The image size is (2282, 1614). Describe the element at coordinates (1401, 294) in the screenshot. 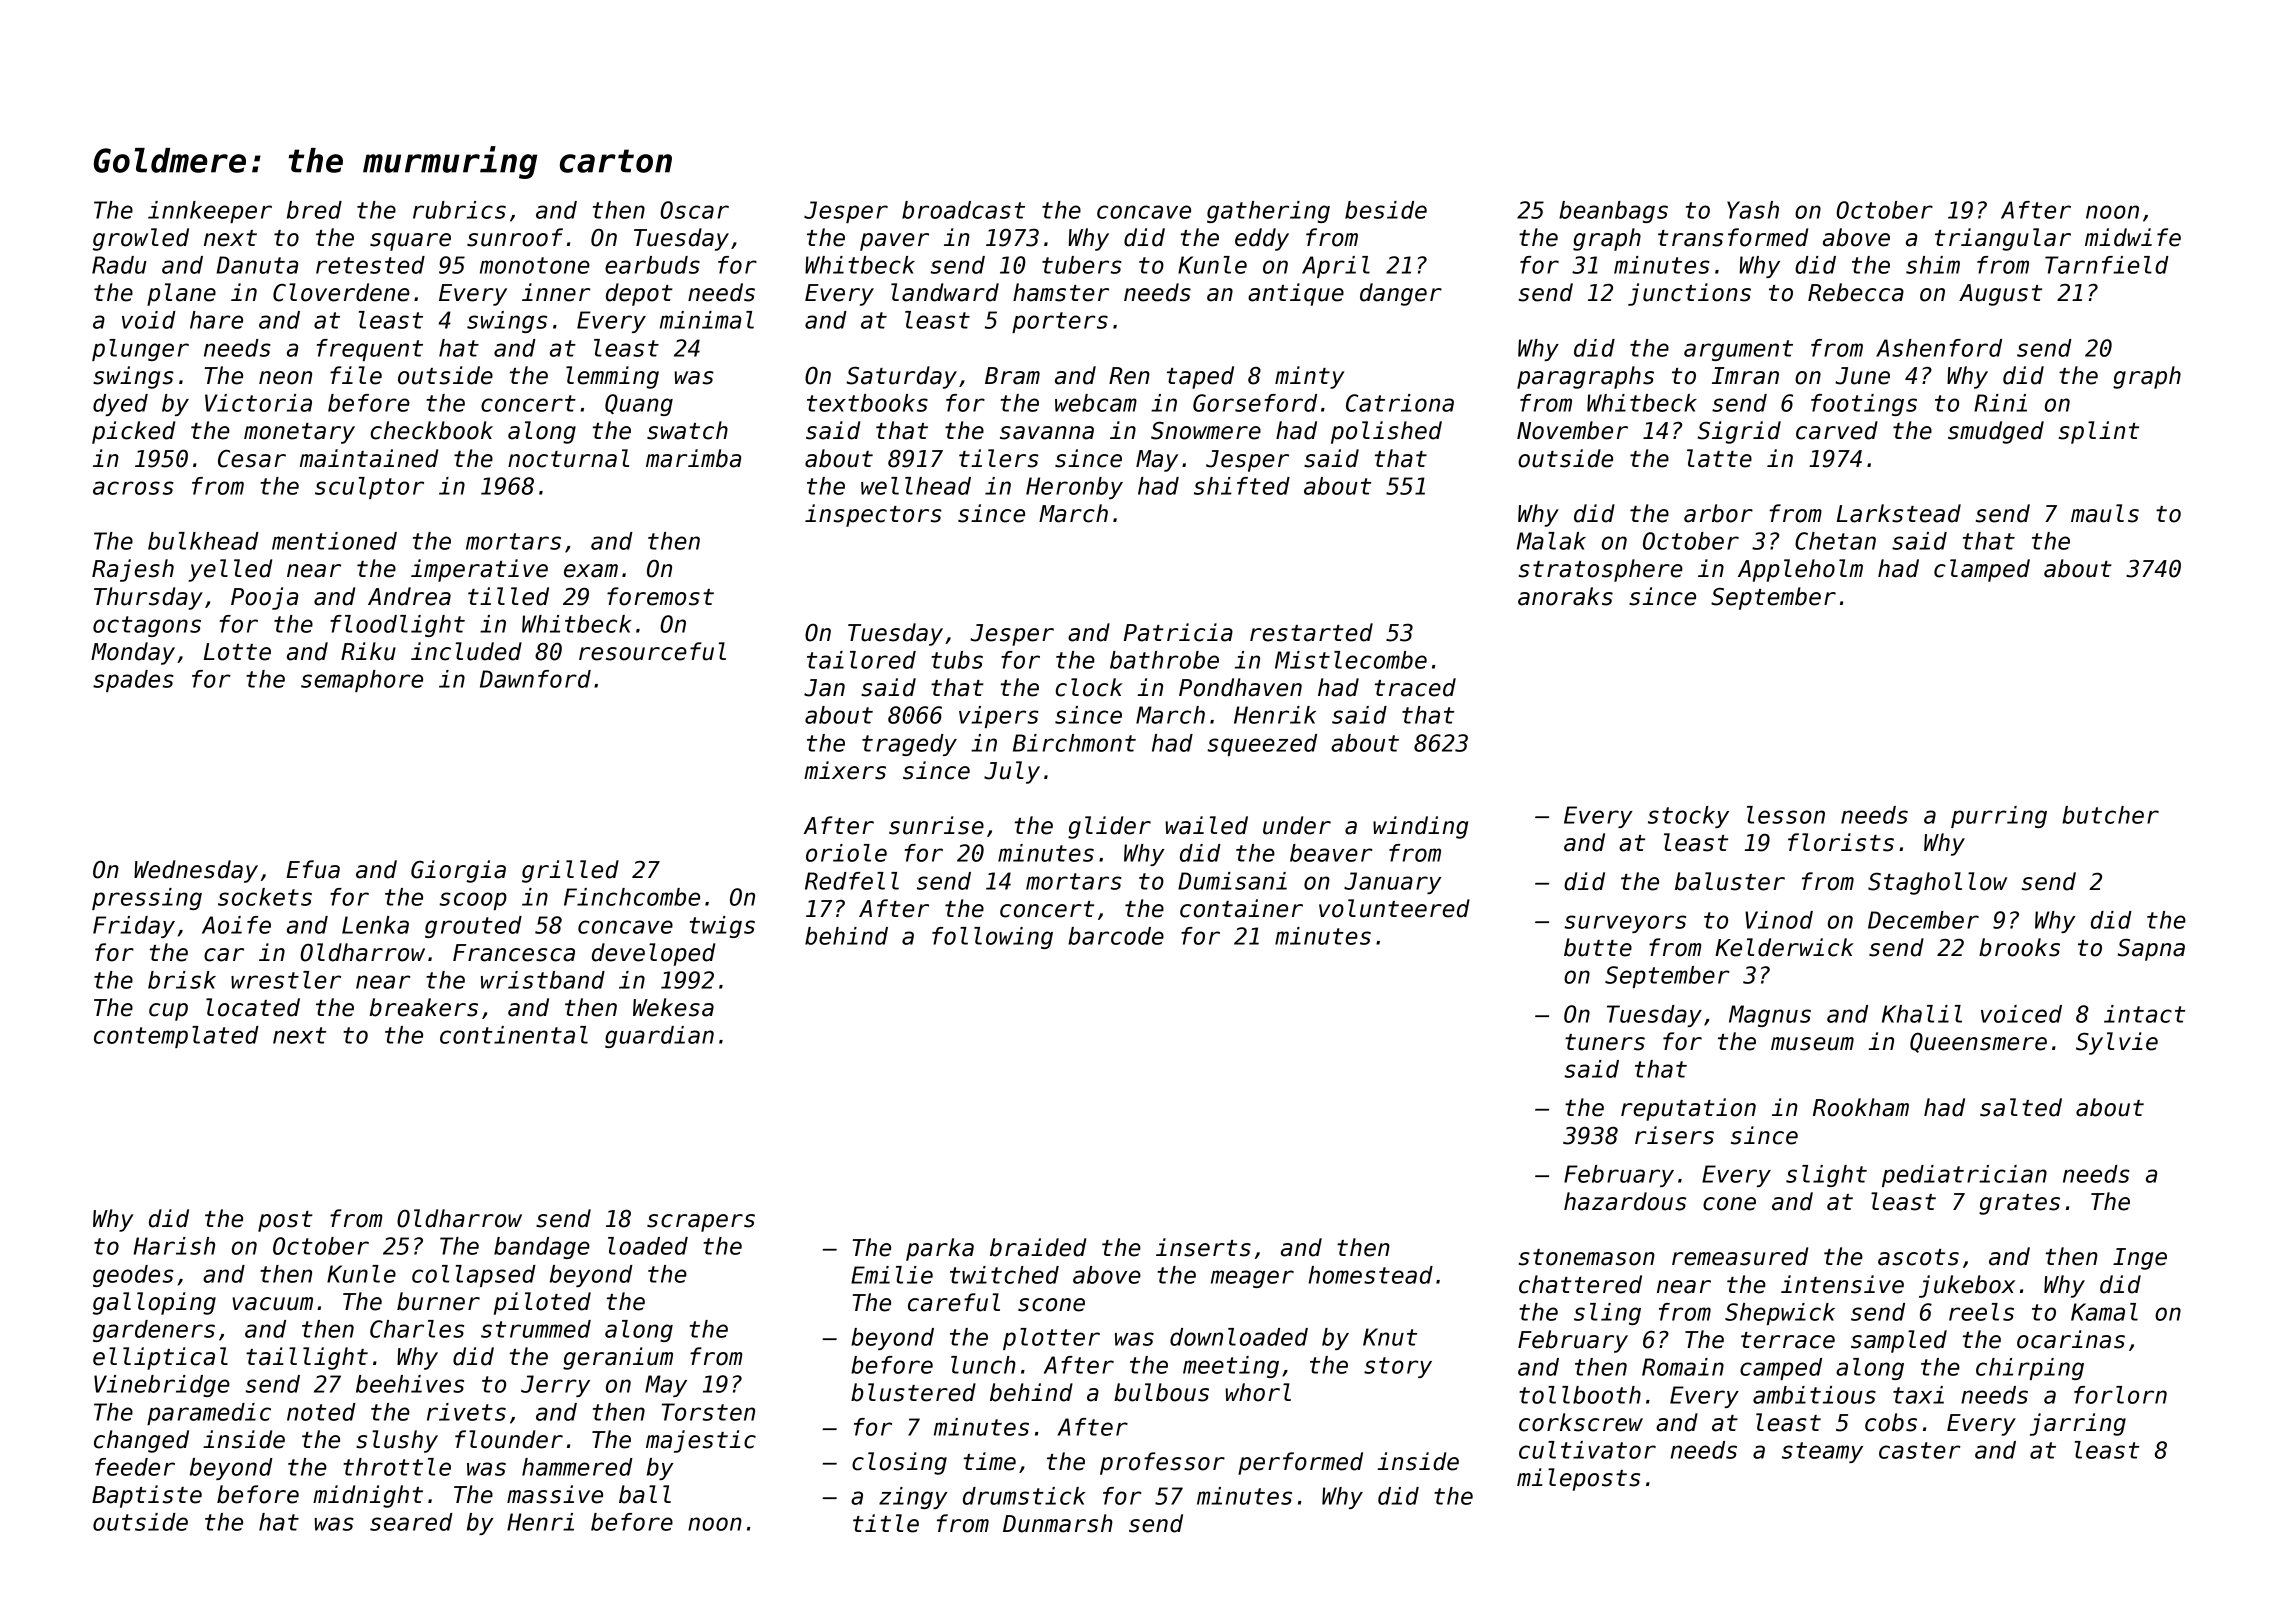

I see `danger` at that location.
